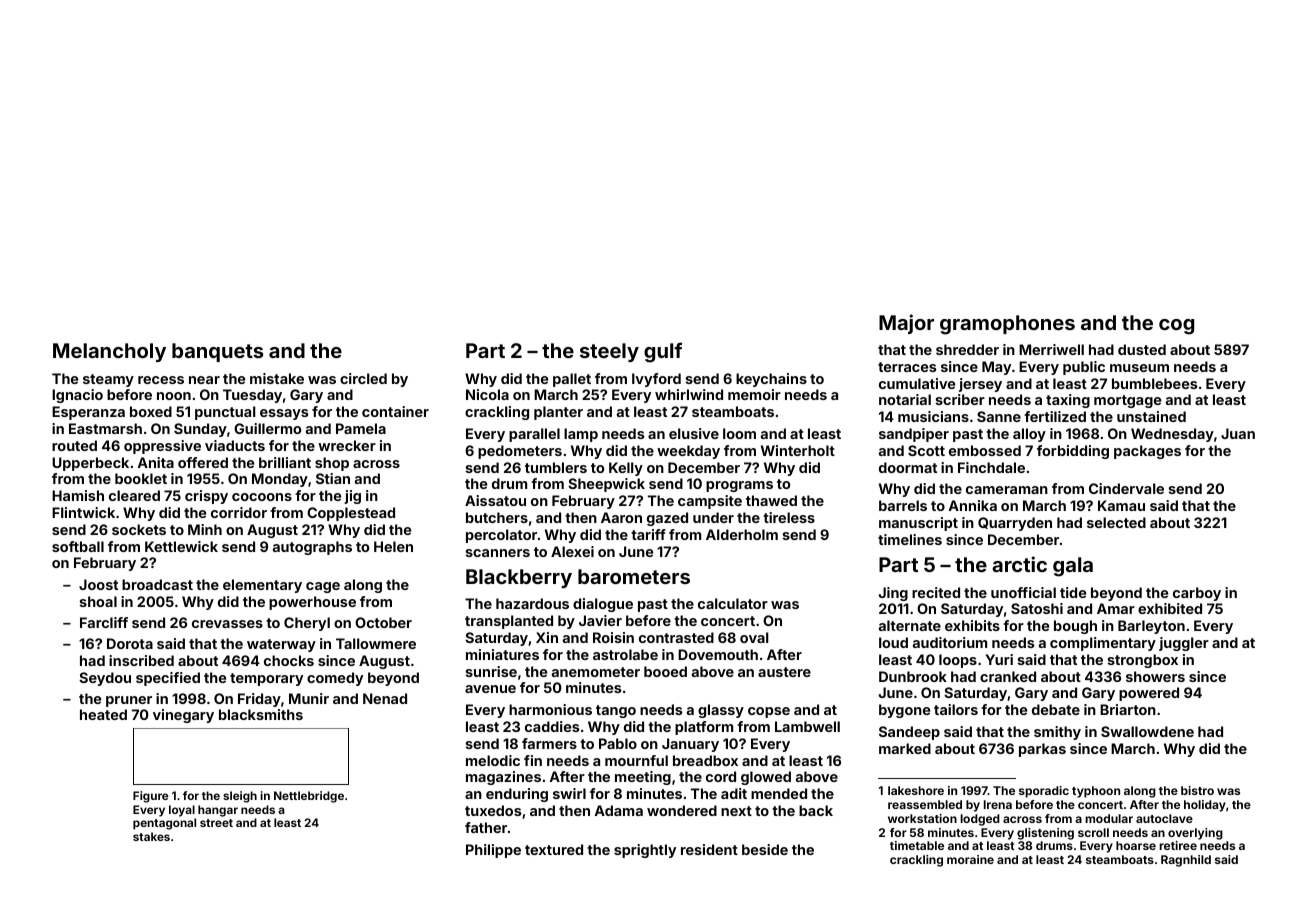 The height and width of the page is (924, 1308). Describe the element at coordinates (1176, 327) in the page. I see `cog` at that location.
